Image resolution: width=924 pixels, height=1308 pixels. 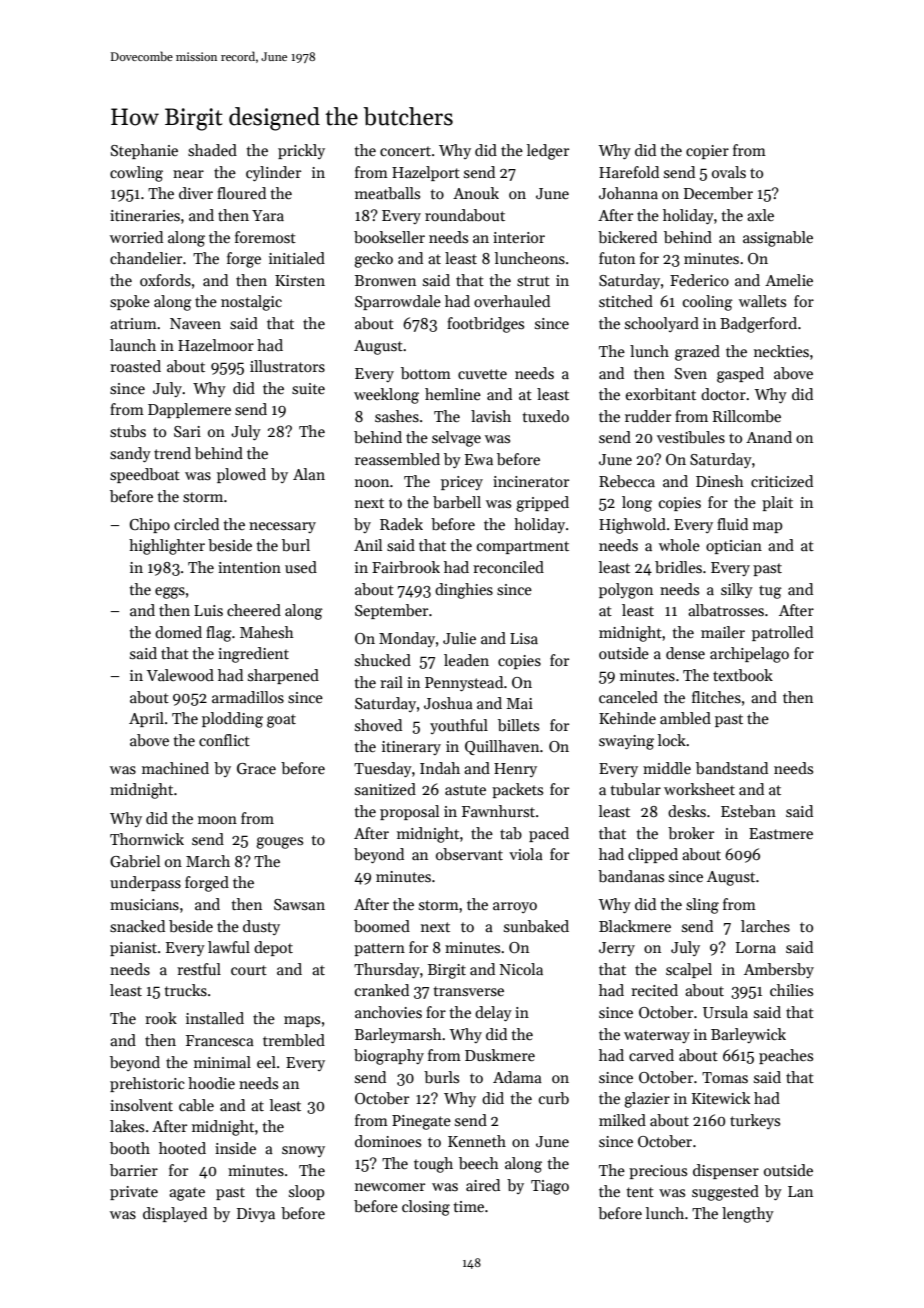 What do you see at coordinates (548, 152) in the document?
I see `ledger` at bounding box center [548, 152].
